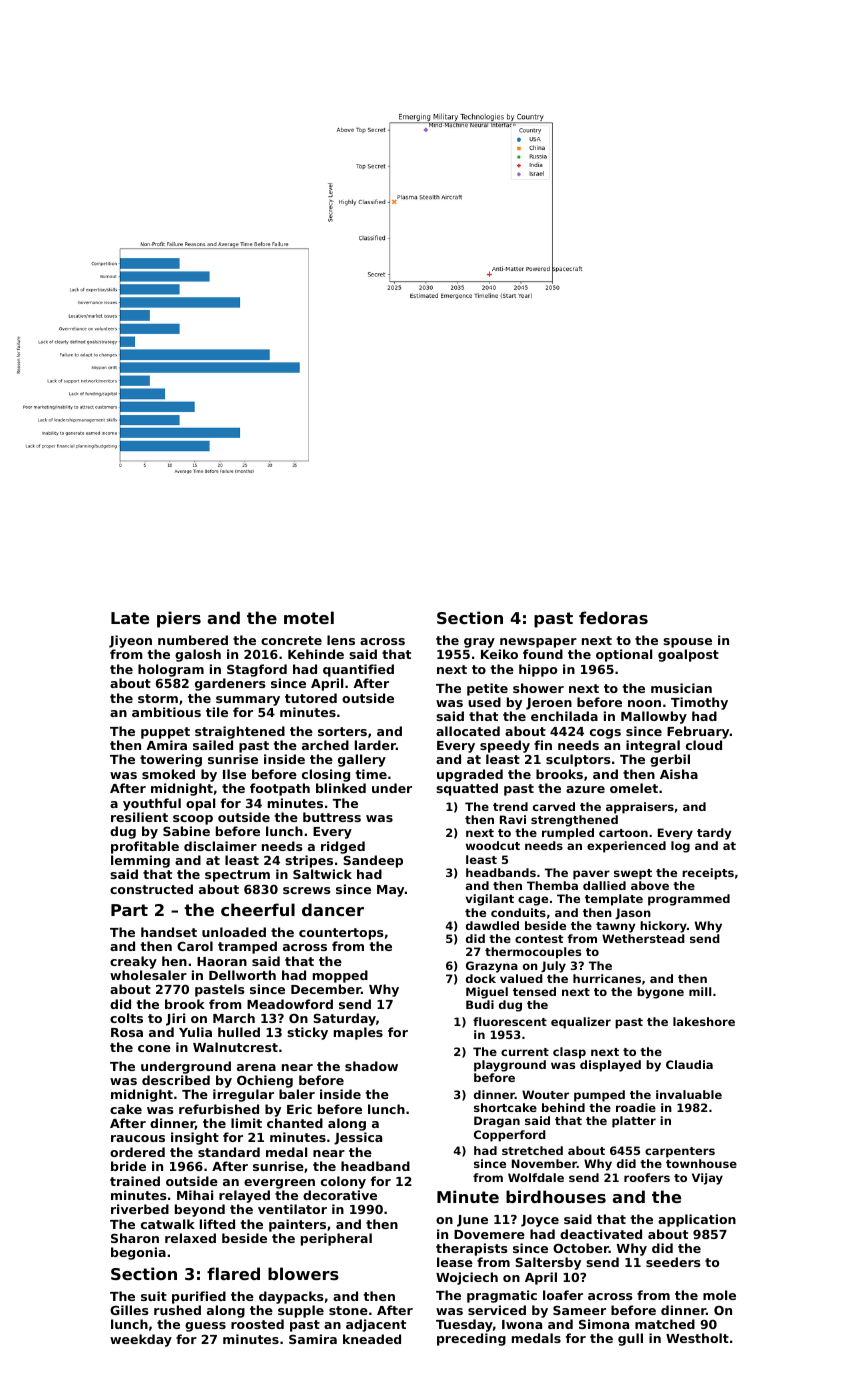  I want to click on kneaded, so click(372, 1339).
